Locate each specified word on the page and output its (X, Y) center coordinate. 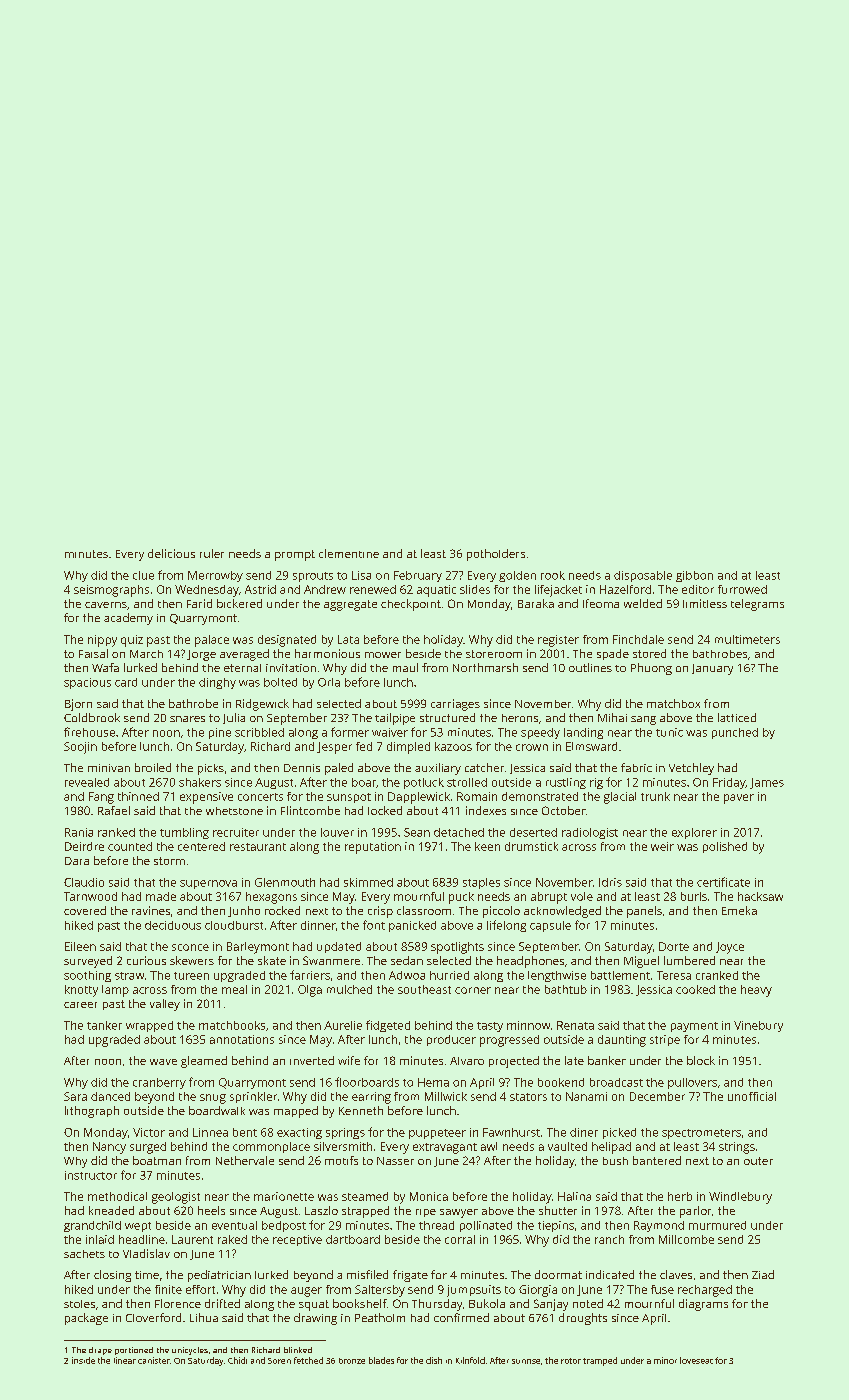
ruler (212, 553)
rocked (282, 910)
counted (130, 846)
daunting (622, 1041)
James (767, 783)
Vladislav (146, 1253)
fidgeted (388, 1026)
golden (517, 576)
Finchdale (638, 639)
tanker (104, 1025)
